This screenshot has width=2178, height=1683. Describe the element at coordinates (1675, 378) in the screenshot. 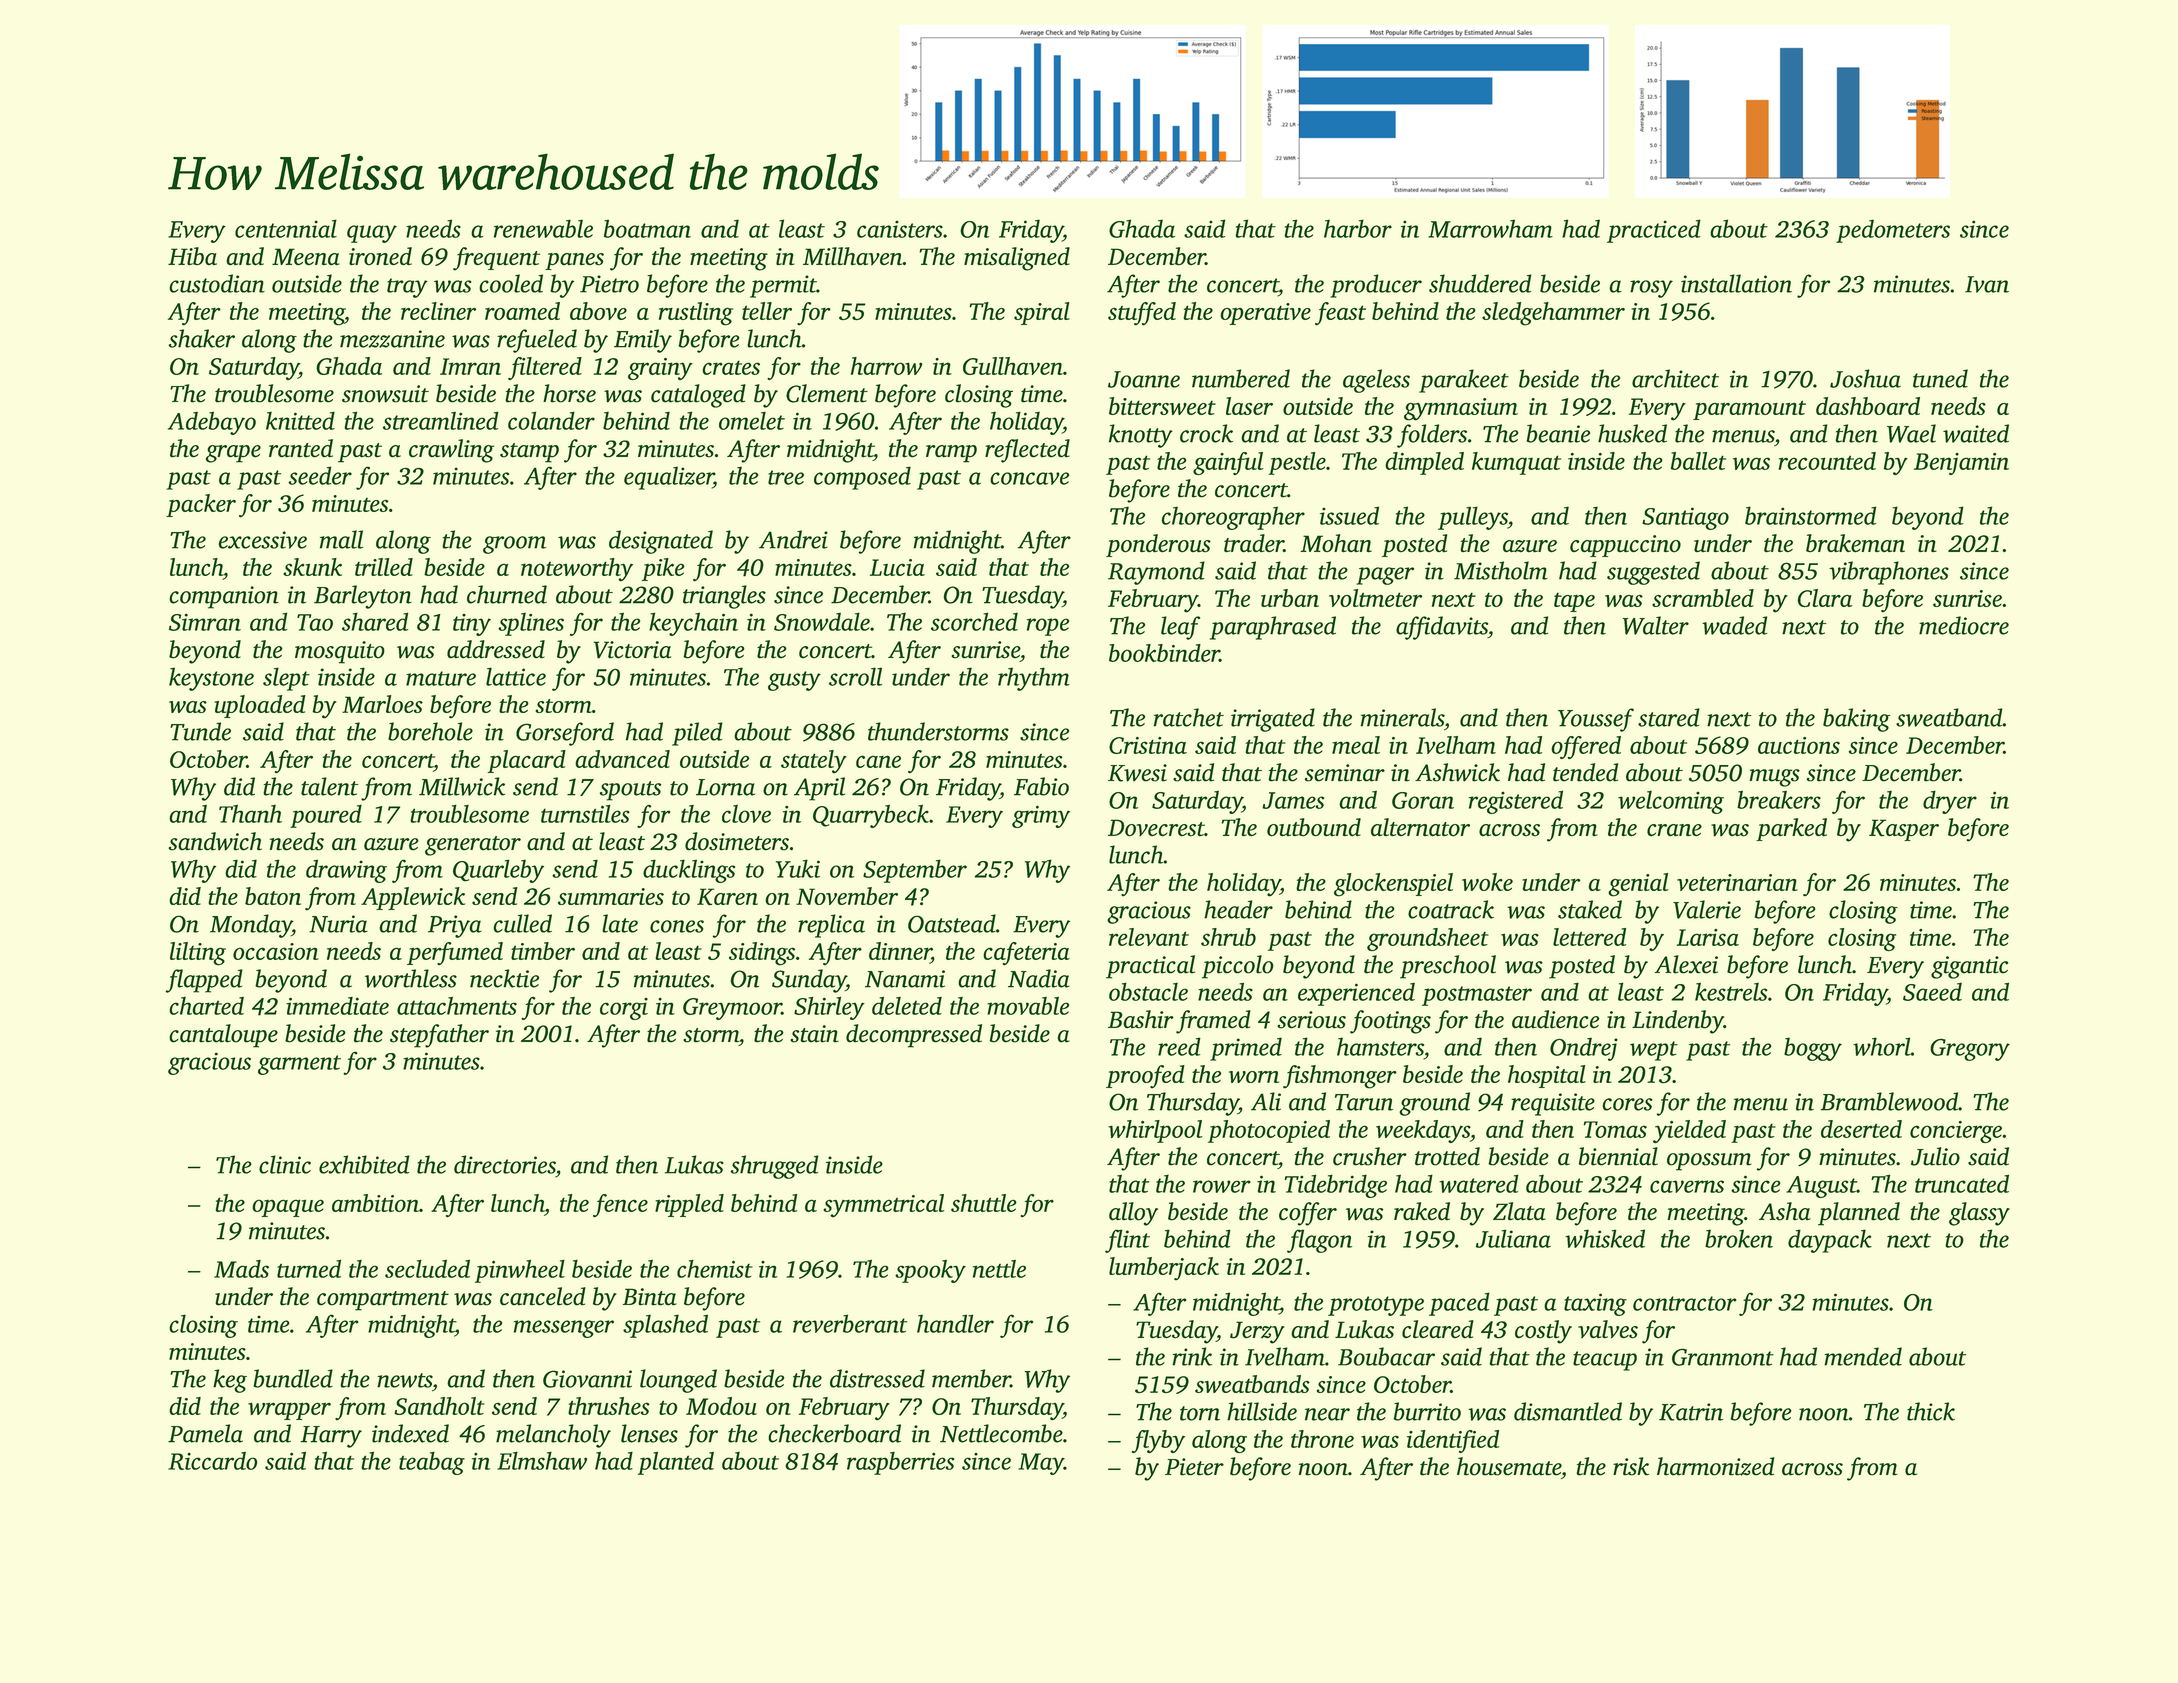

I see `architect` at that location.
